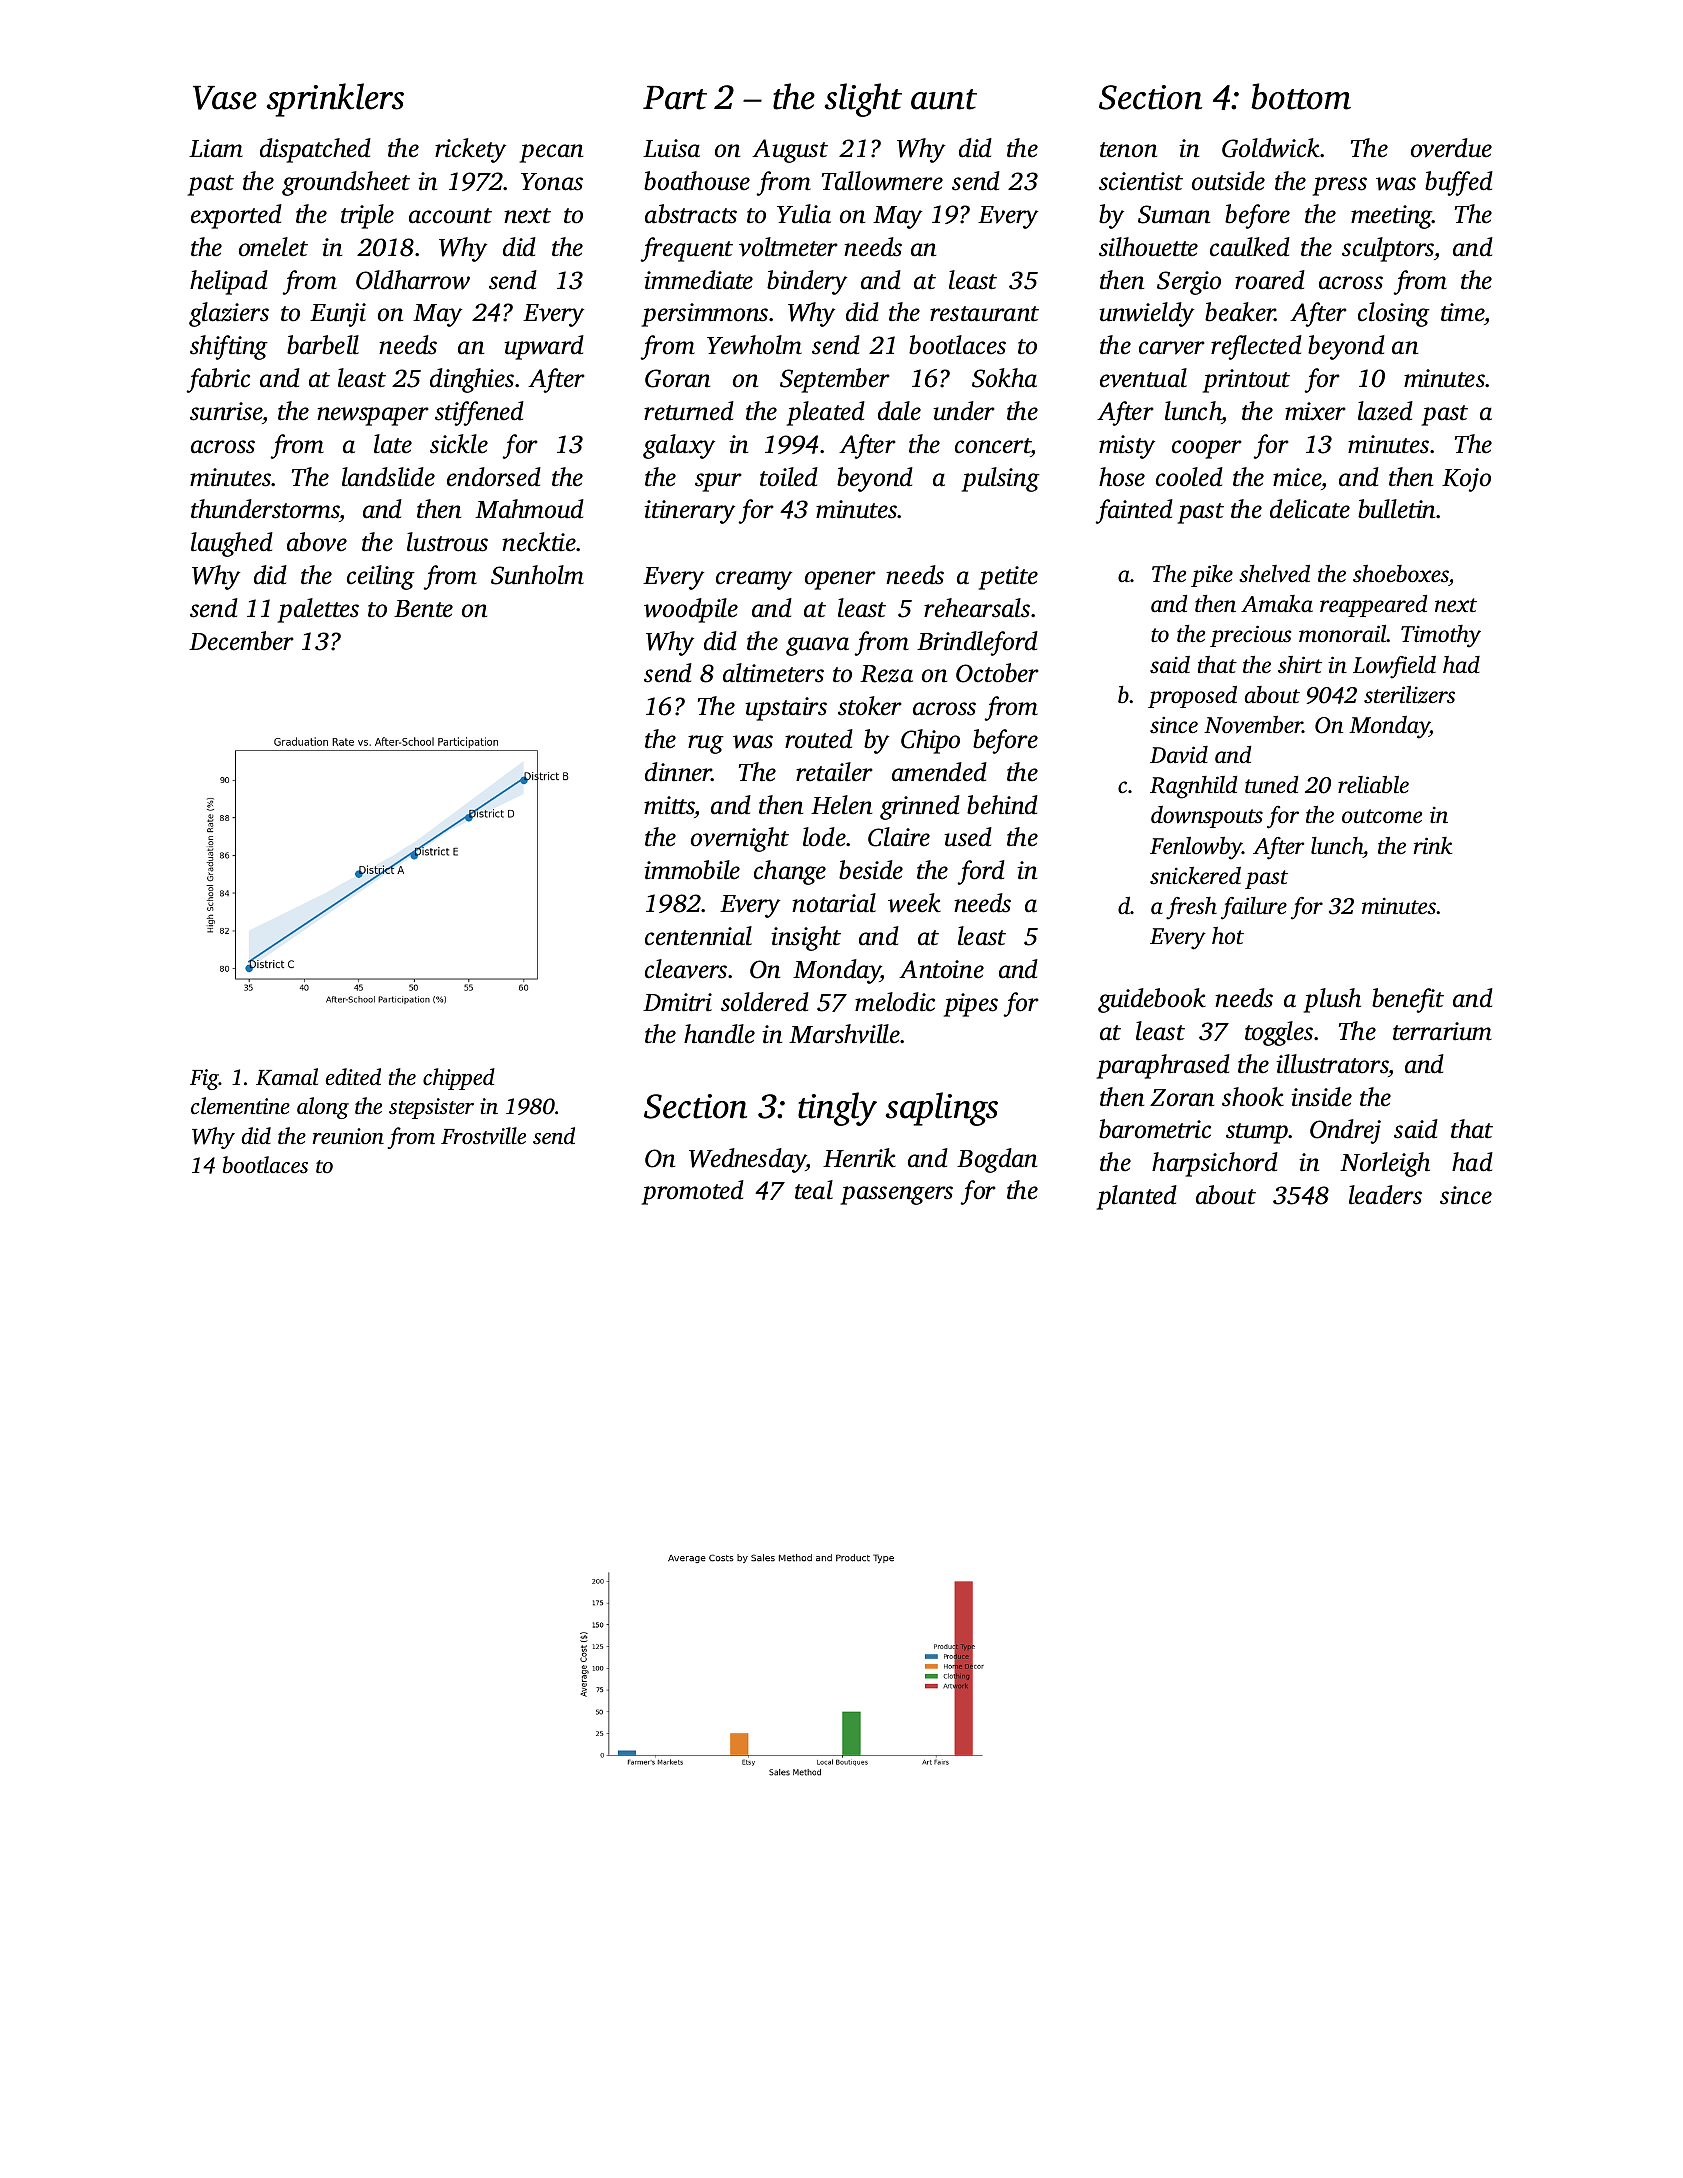 This screenshot has width=1683, height=2178. What do you see at coordinates (1152, 1000) in the screenshot?
I see `guidebook` at bounding box center [1152, 1000].
